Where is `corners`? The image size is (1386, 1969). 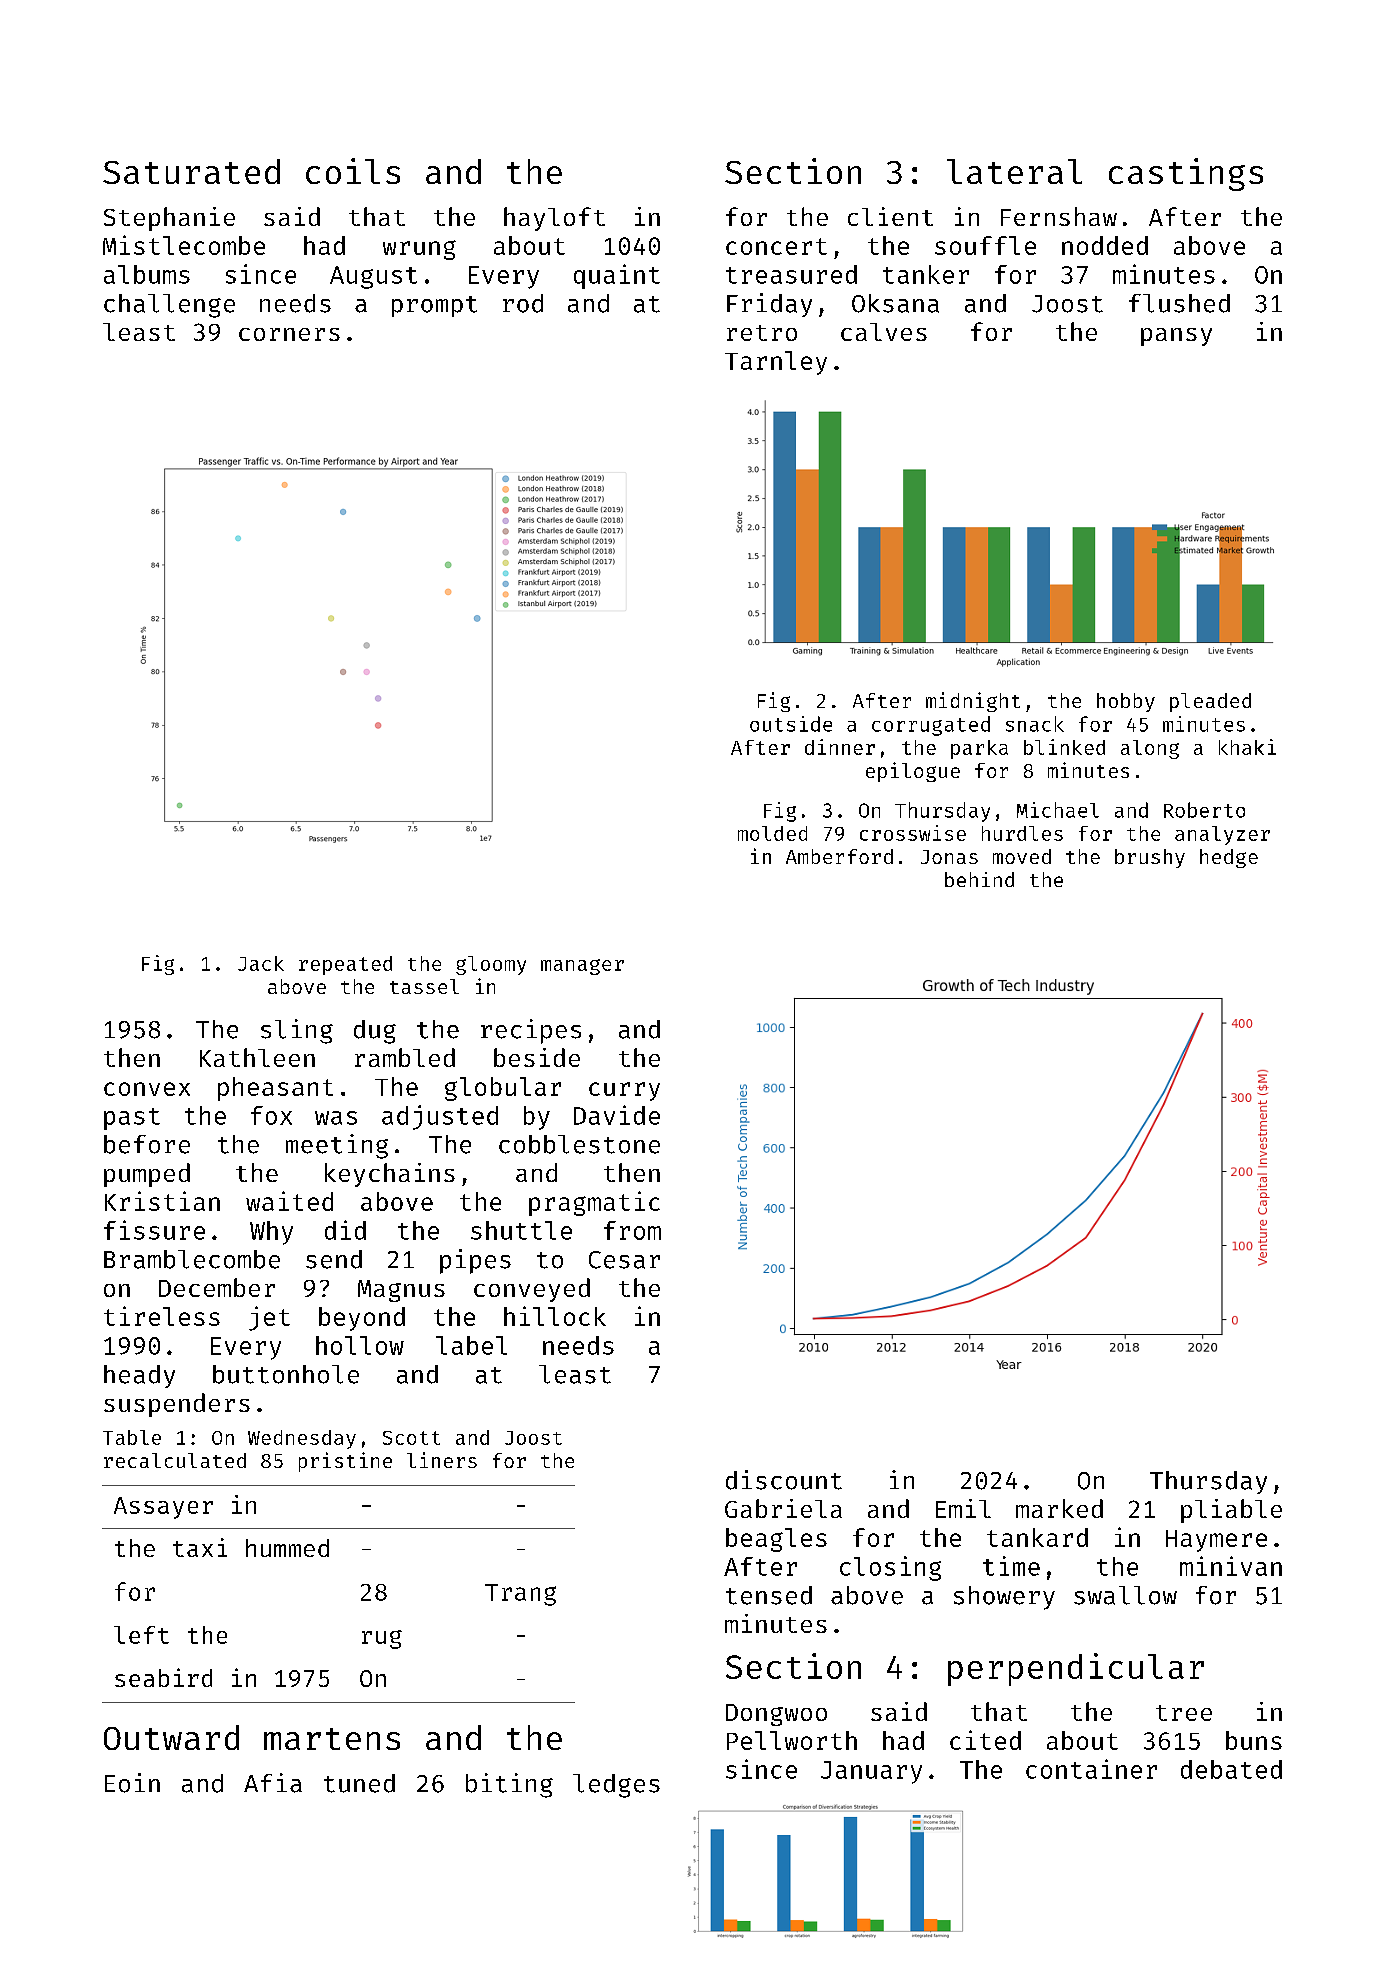
corners is located at coordinates (289, 334).
